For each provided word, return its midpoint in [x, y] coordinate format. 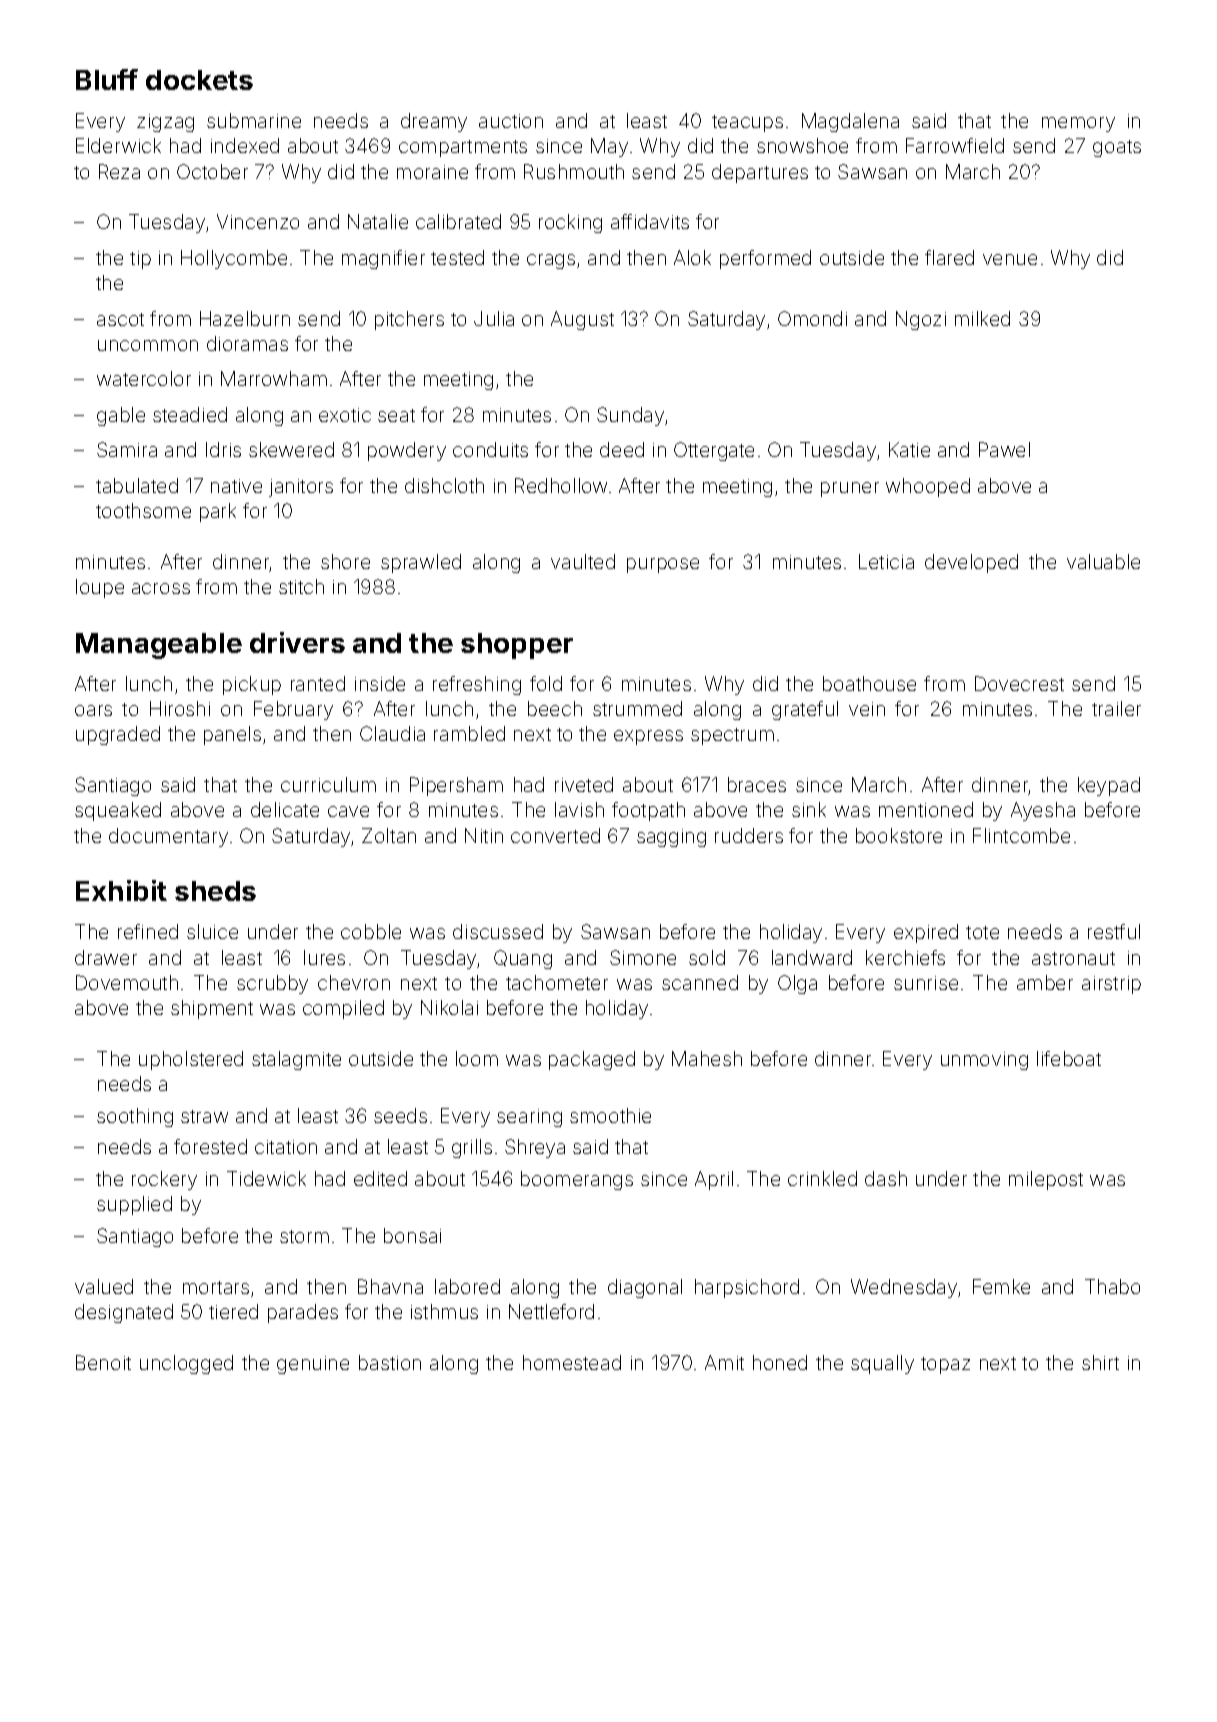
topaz [945, 1365]
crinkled [822, 1178]
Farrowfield [955, 145]
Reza [119, 171]
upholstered [191, 1060]
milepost [1046, 1180]
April [714, 1180]
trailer [1116, 708]
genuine [313, 1365]
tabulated [137, 485]
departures [760, 173]
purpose [663, 565]
